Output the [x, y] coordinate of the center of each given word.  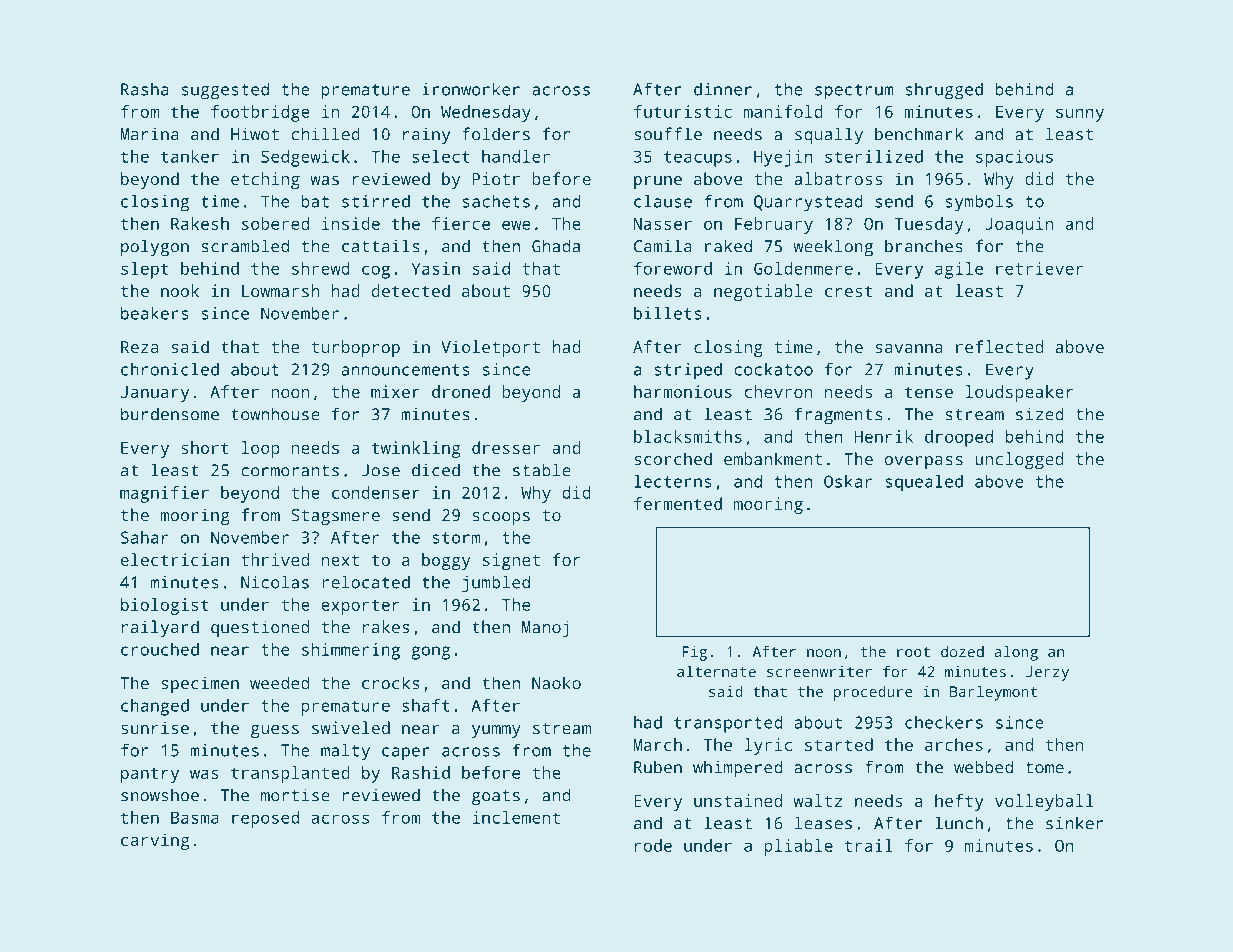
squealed [924, 483]
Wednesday [486, 113]
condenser [376, 492]
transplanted [290, 774]
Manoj [545, 628]
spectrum [854, 92]
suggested [225, 91]
